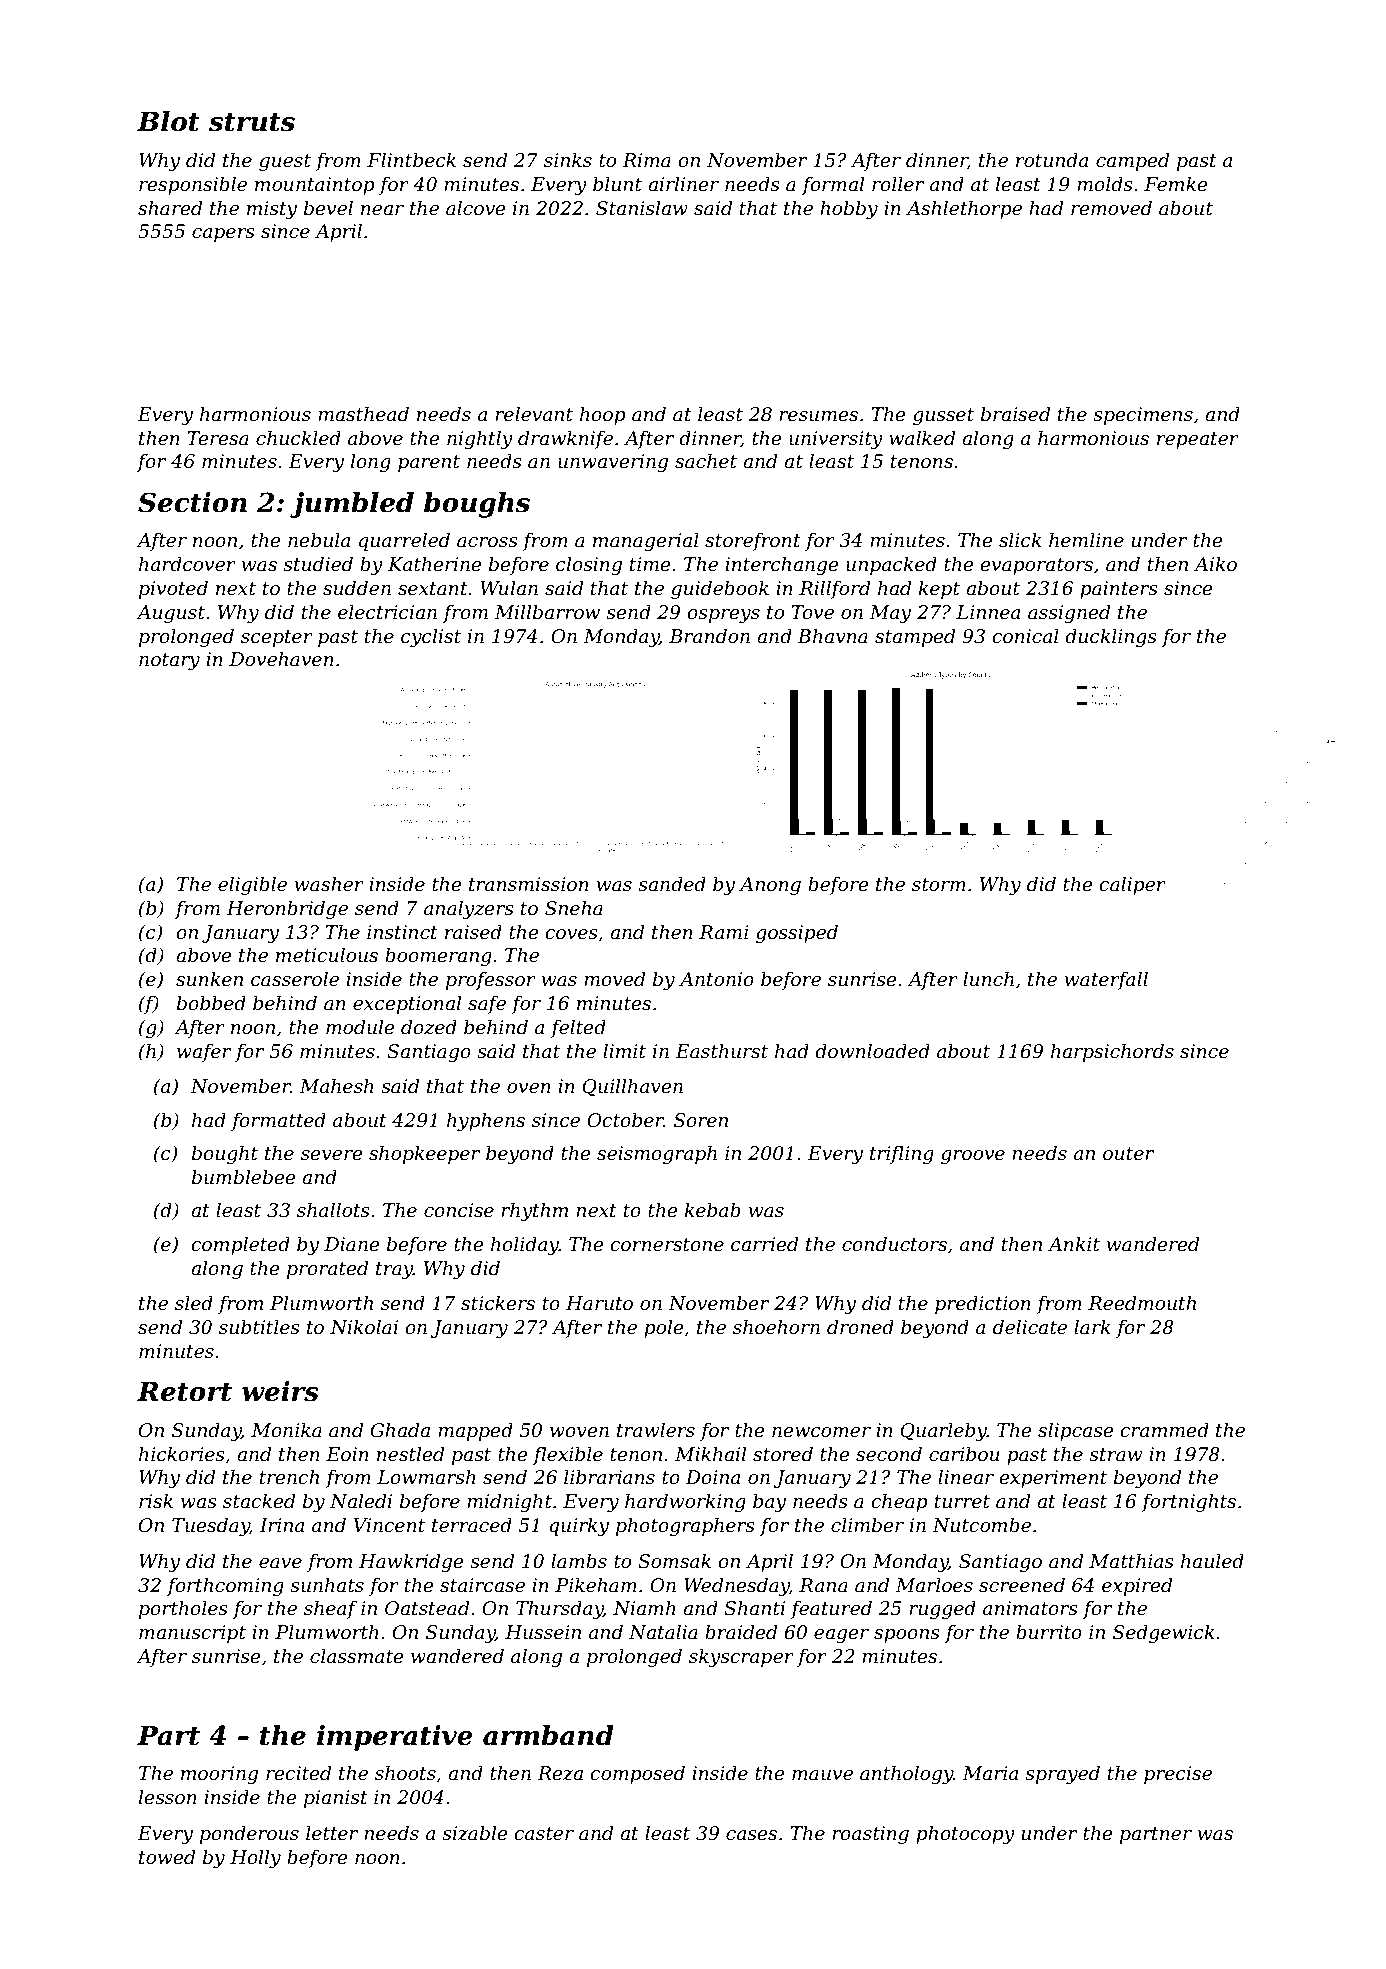  Describe the element at coordinates (1053, 1479) in the image. I see `experiment` at that location.
